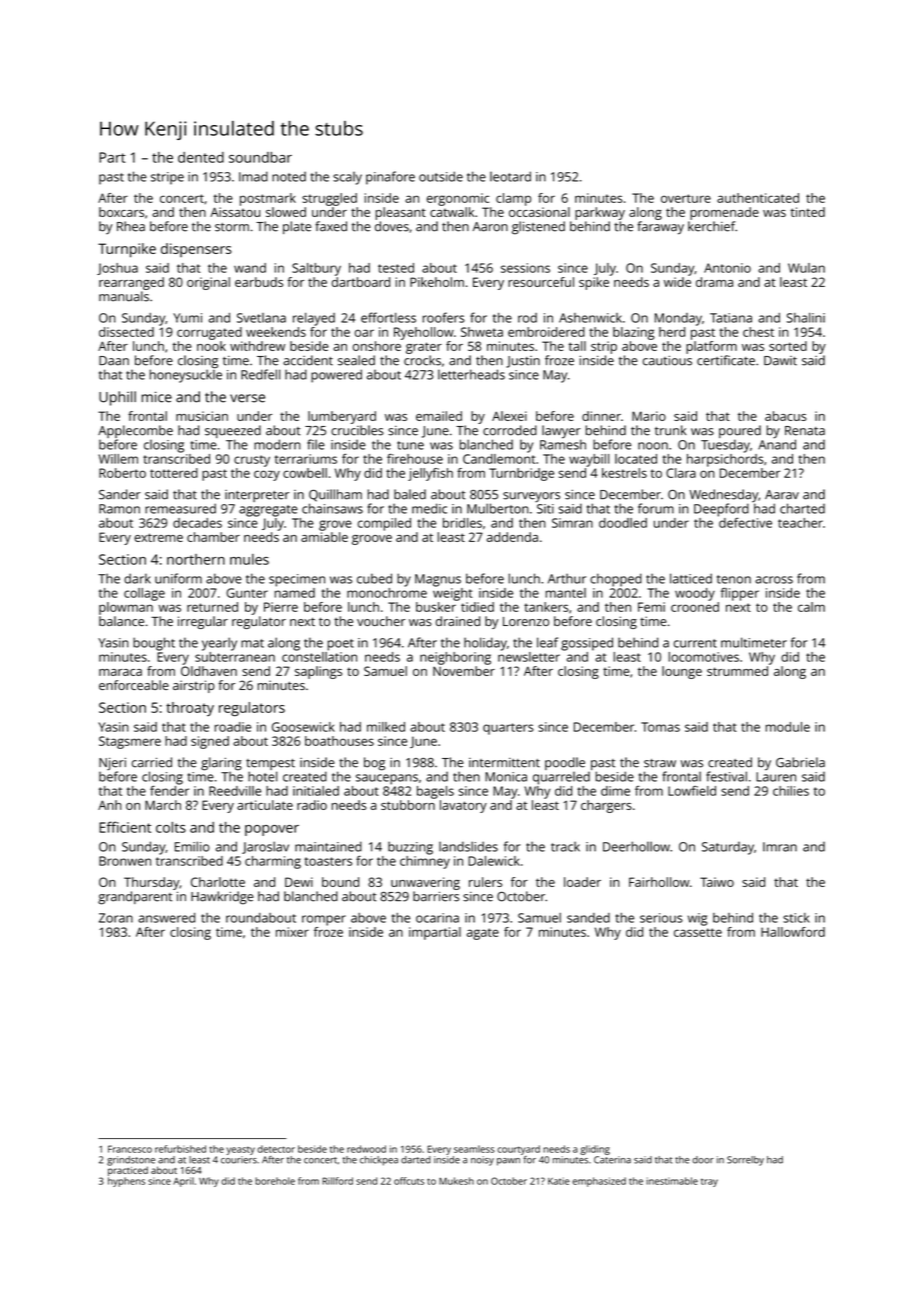 The height and width of the screenshot is (1308, 924). Describe the element at coordinates (698, 919) in the screenshot. I see `wig` at that location.
